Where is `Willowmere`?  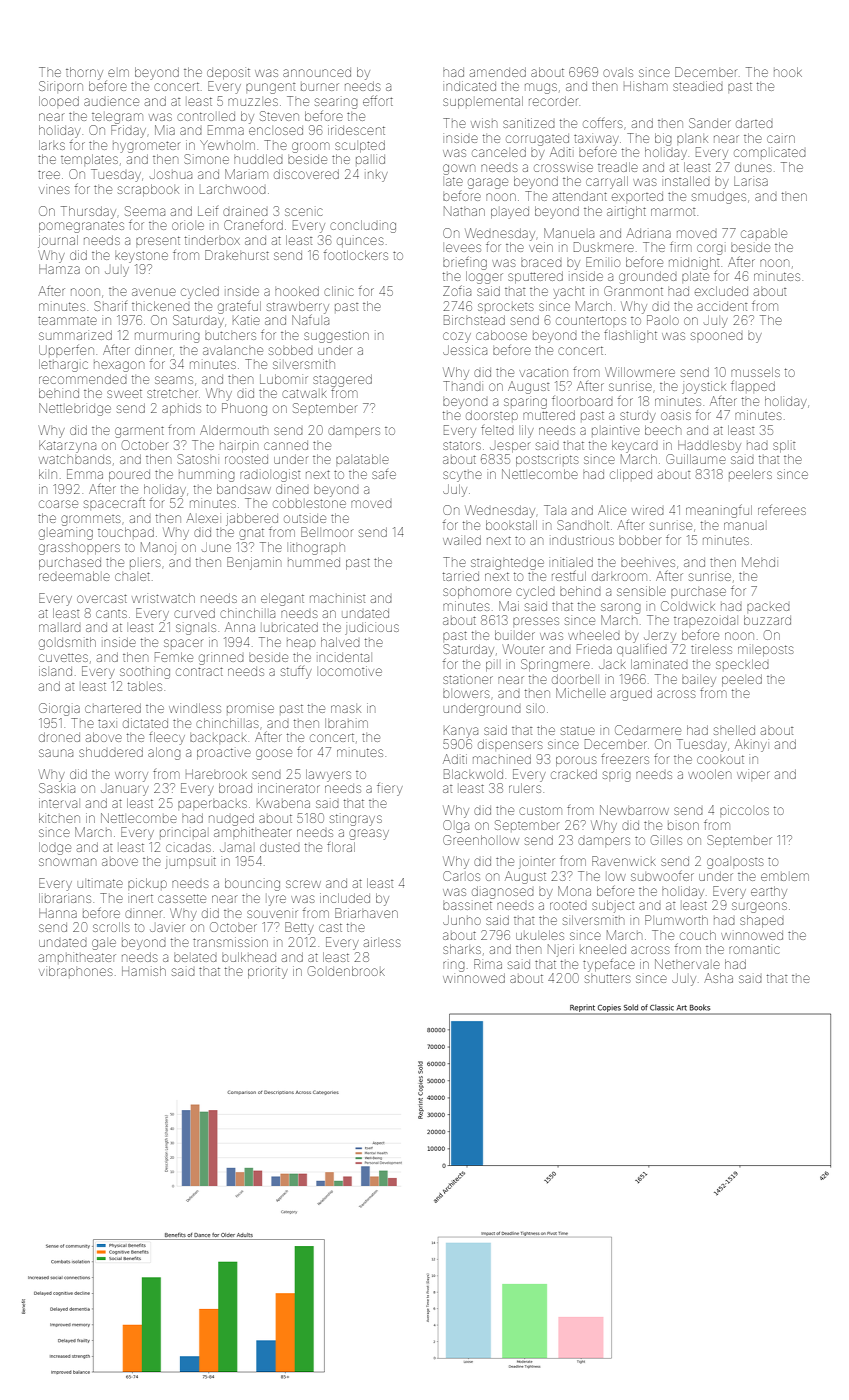
Willowmere is located at coordinates (640, 372).
